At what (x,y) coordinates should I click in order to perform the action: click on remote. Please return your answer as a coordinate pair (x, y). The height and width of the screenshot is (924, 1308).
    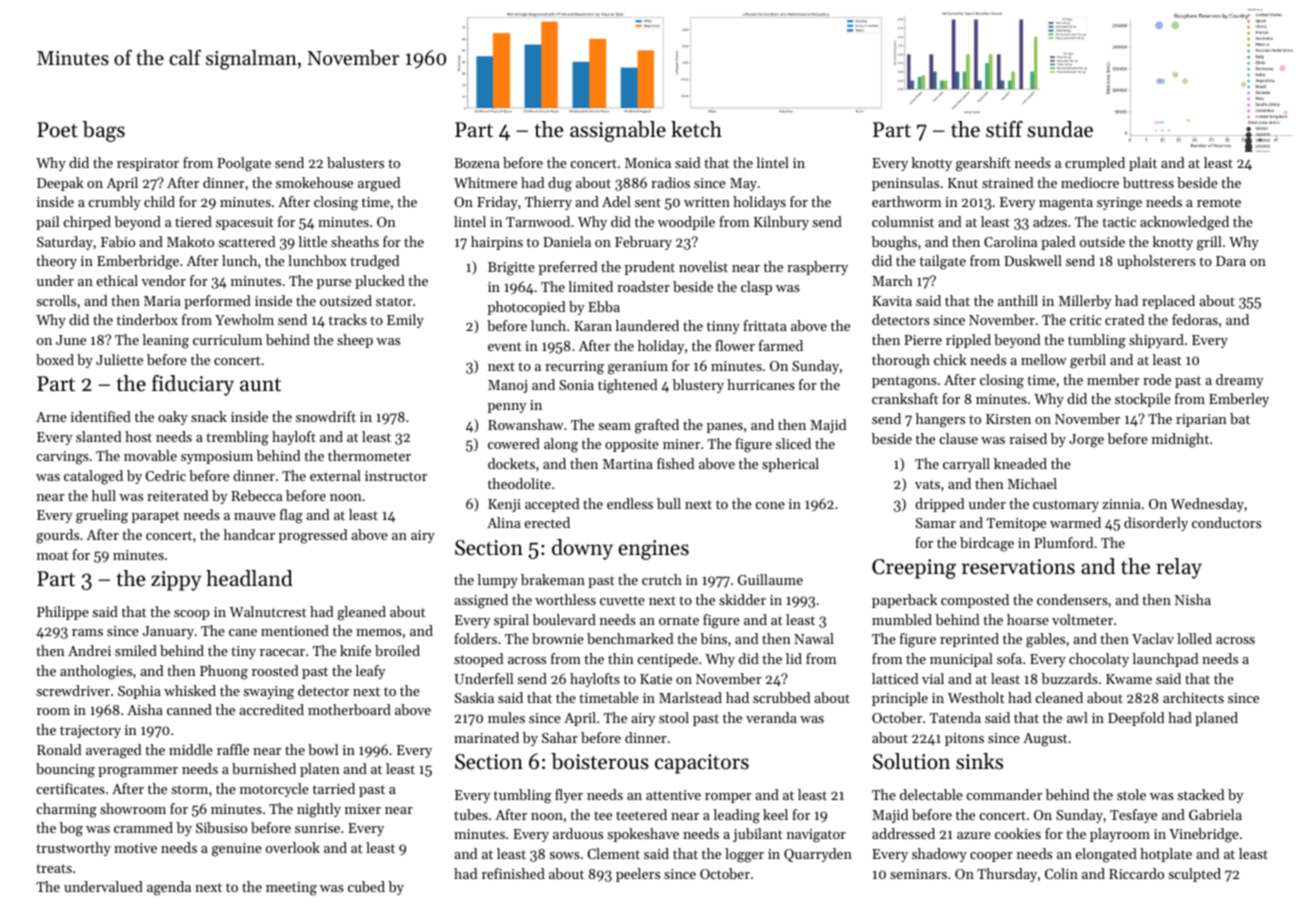
    Looking at the image, I should click on (1219, 202).
